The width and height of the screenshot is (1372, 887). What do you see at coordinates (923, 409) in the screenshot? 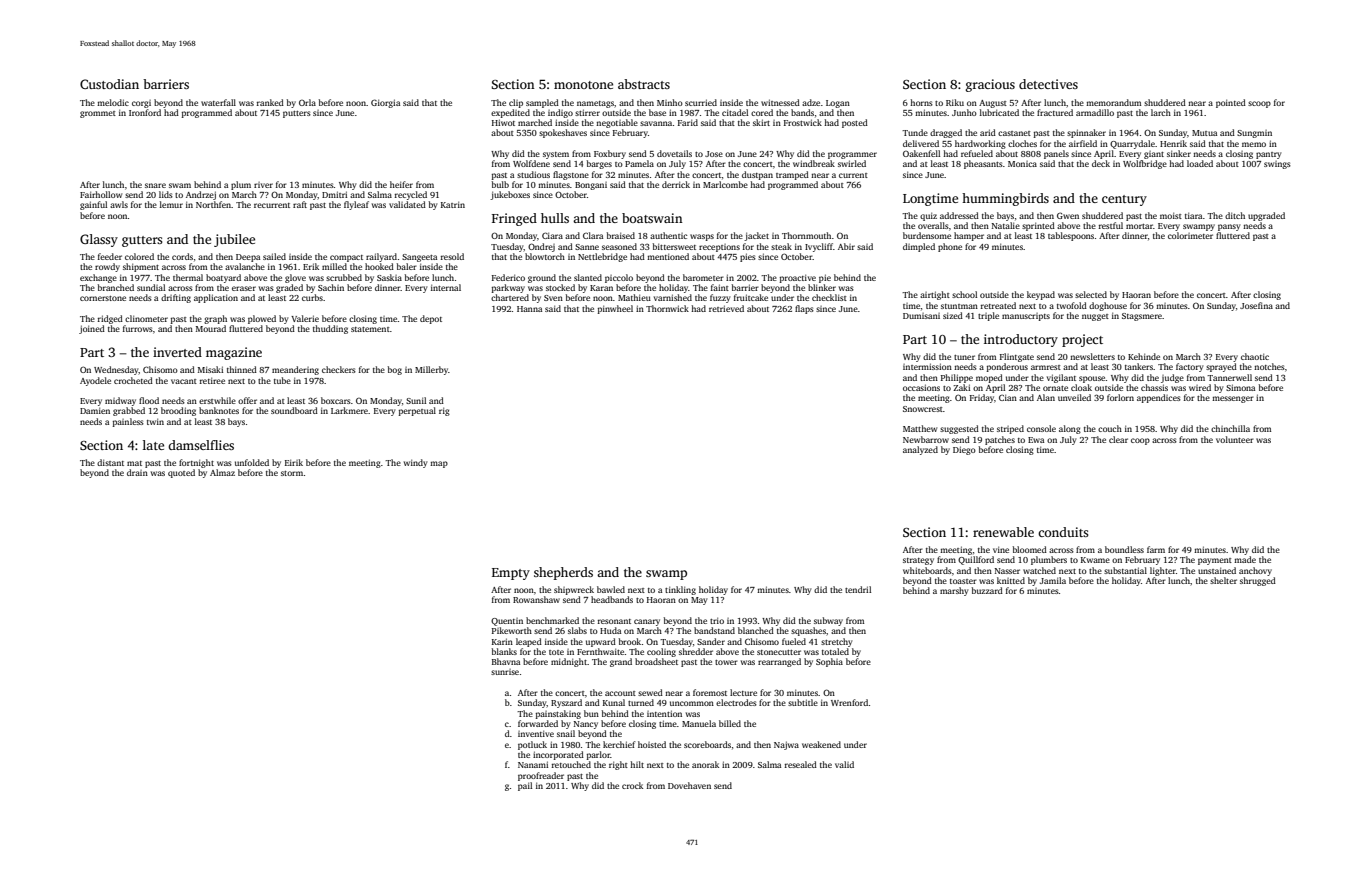
I see `Snowcrest` at bounding box center [923, 409].
